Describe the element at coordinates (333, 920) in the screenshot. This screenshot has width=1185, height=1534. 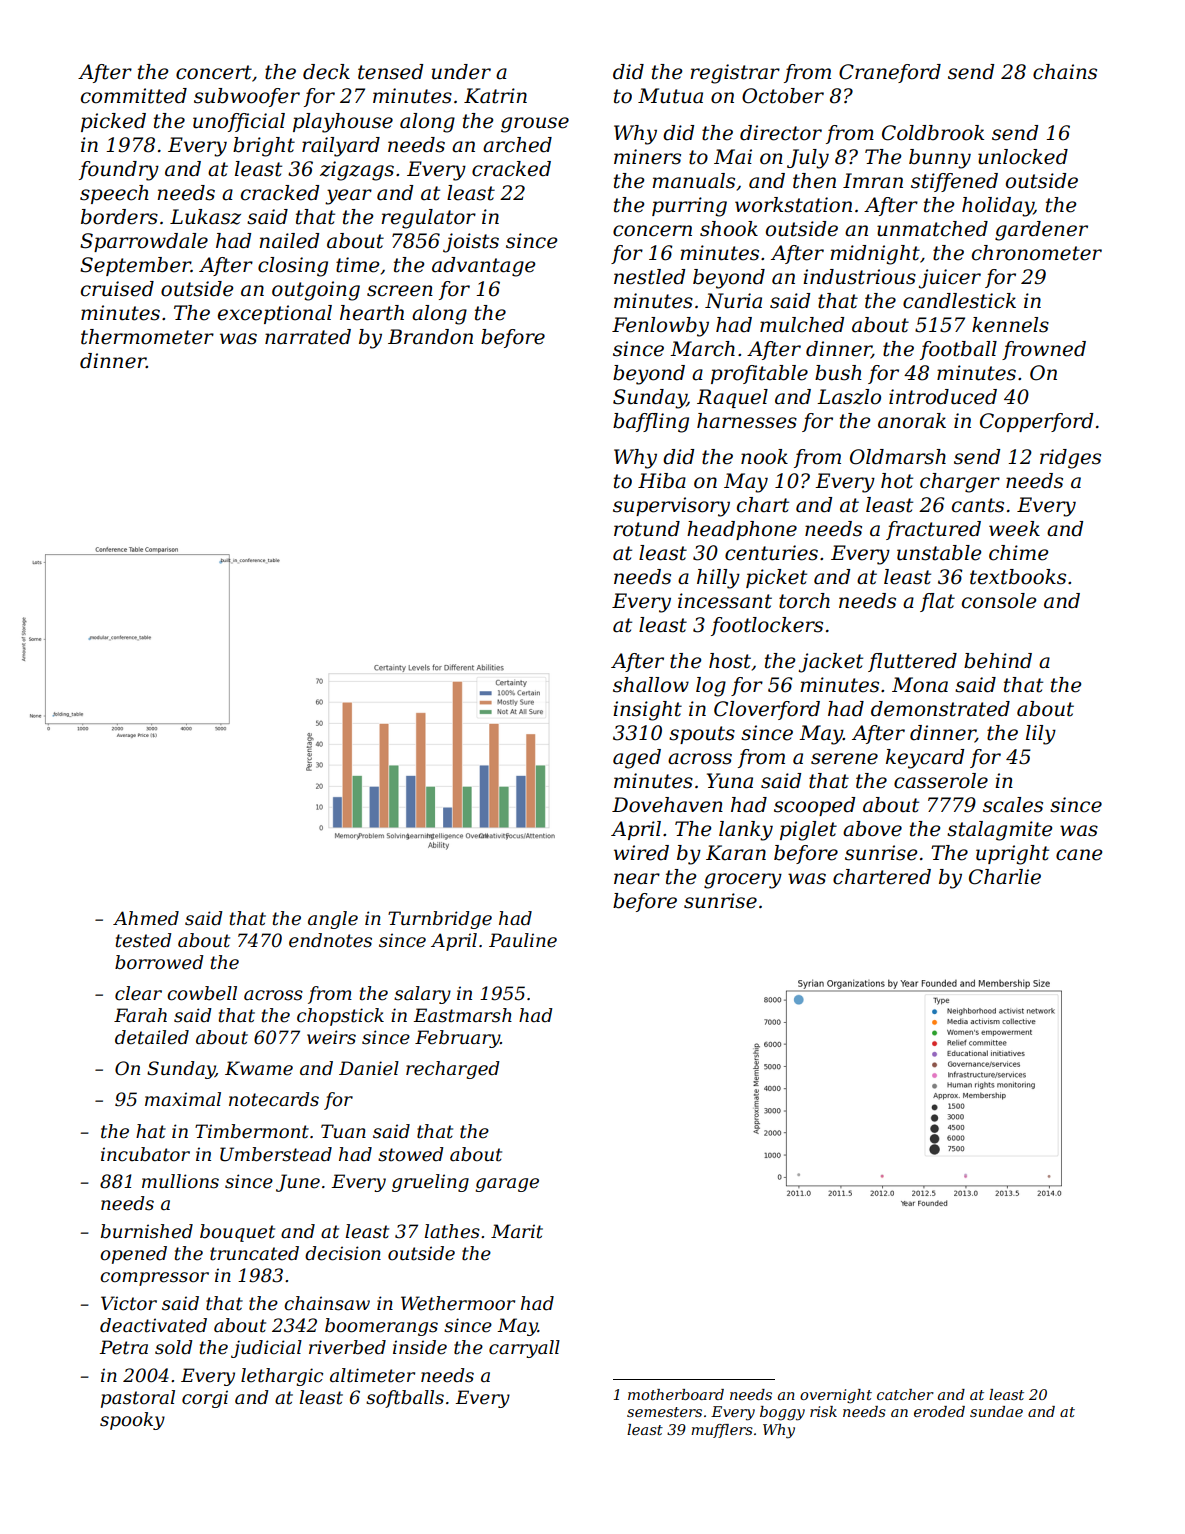
I see `angle` at that location.
